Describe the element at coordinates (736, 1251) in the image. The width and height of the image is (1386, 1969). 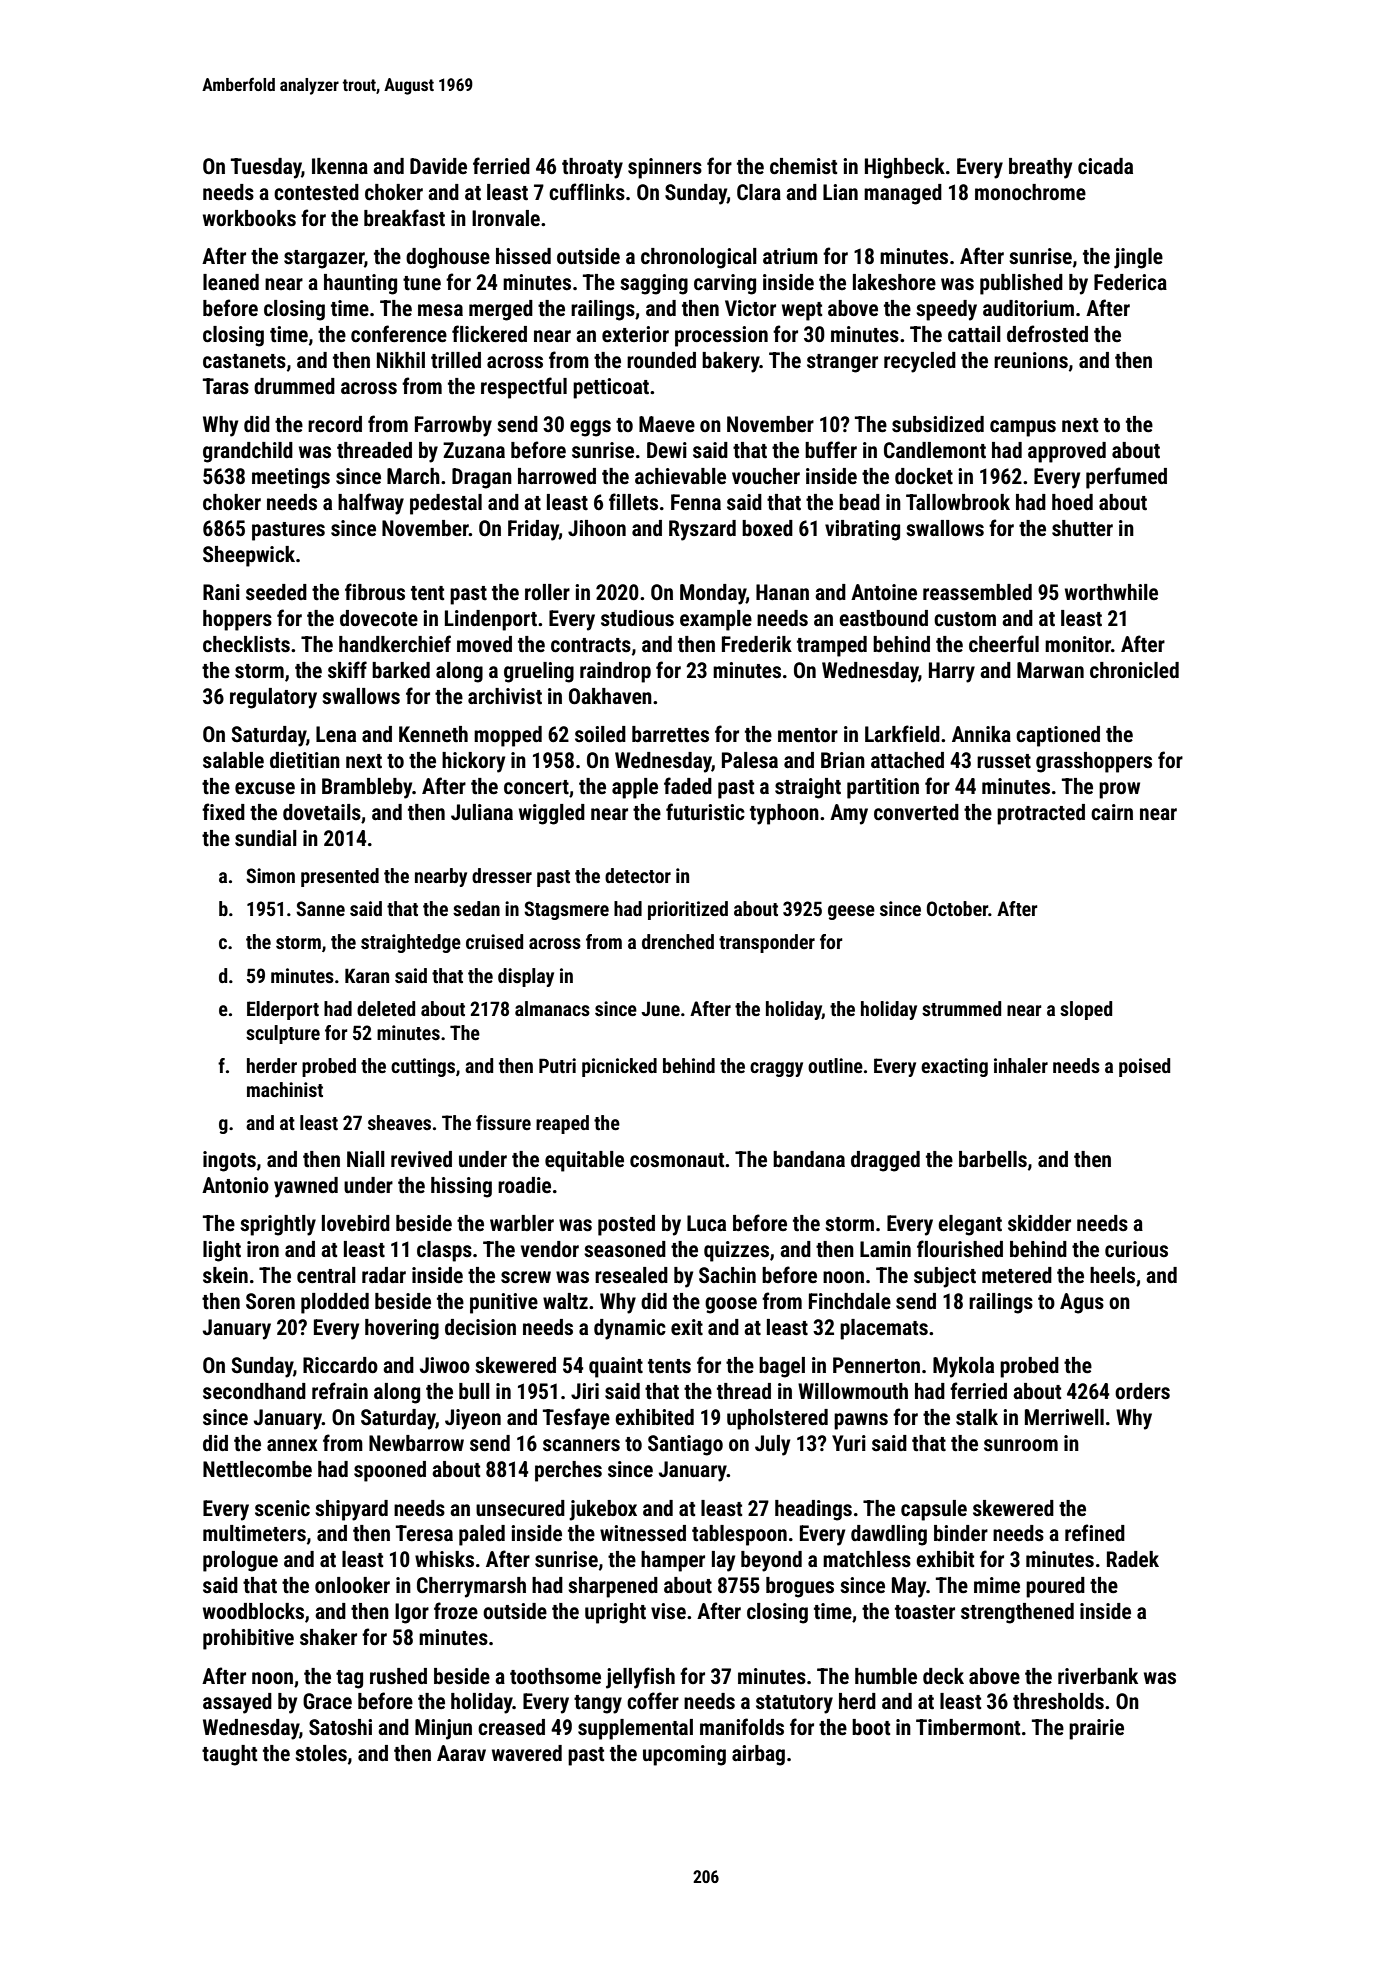
I see `quizzes` at that location.
